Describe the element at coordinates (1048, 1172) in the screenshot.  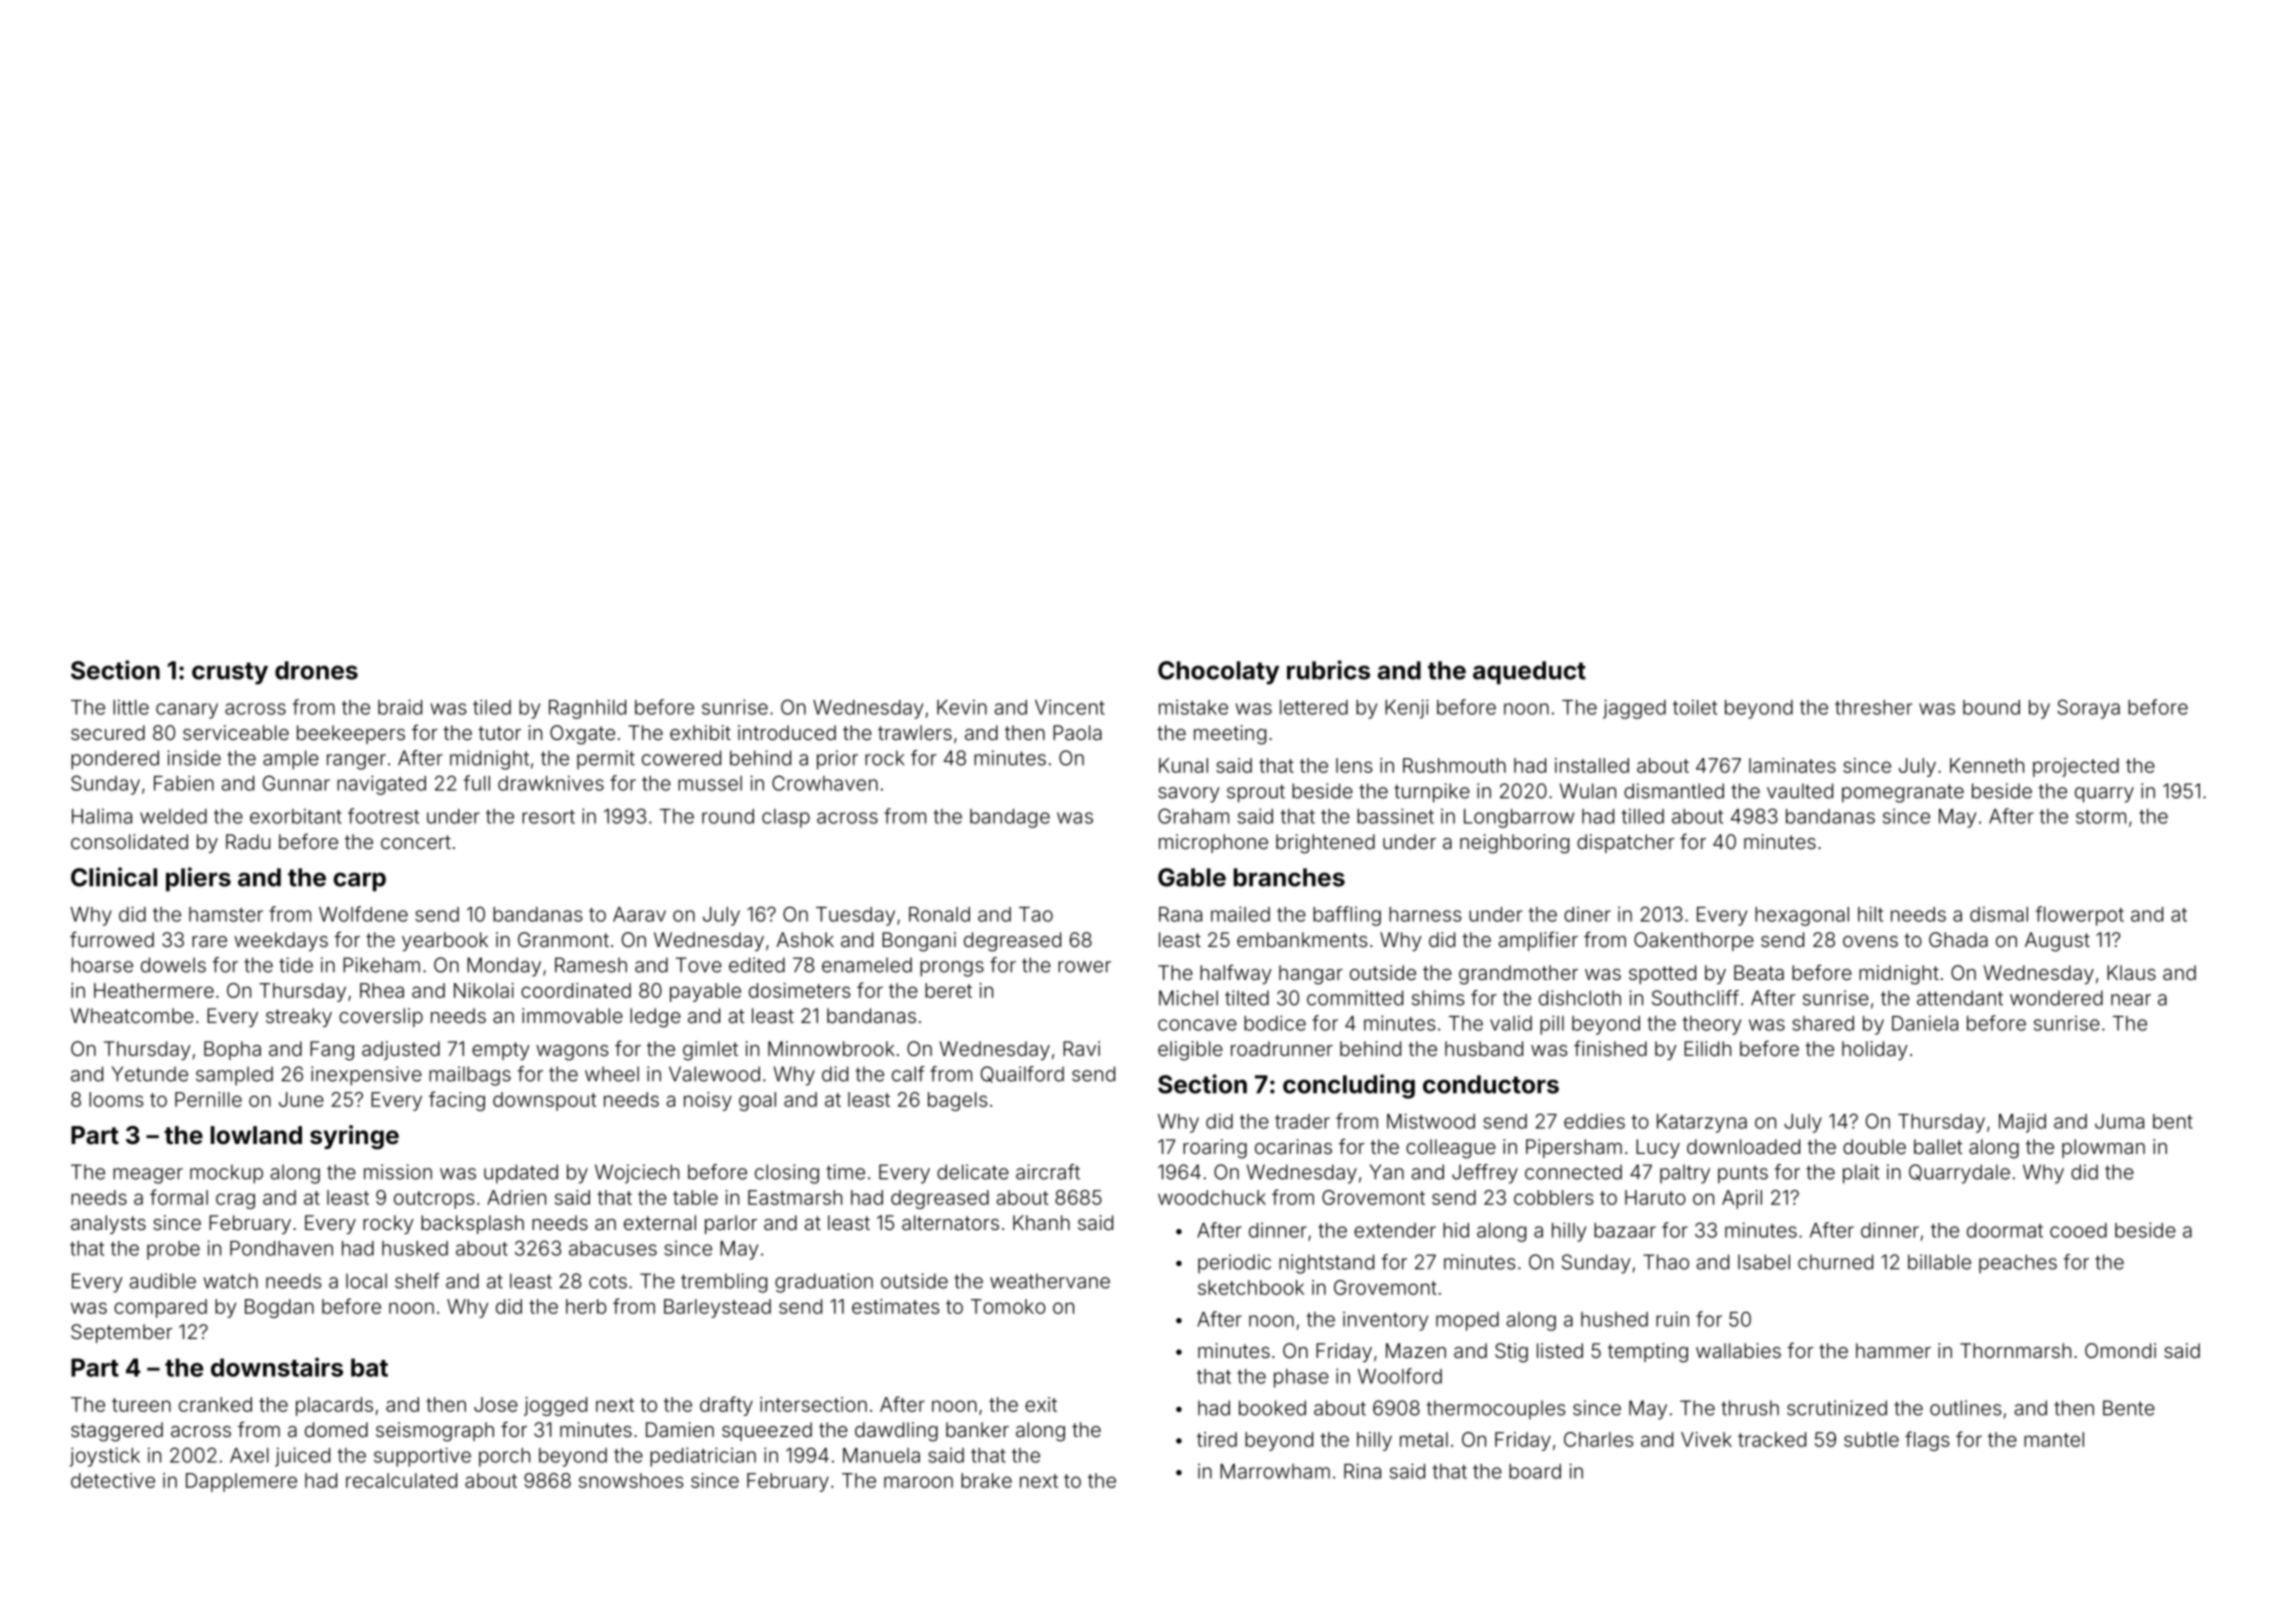
I see `aircraft` at that location.
